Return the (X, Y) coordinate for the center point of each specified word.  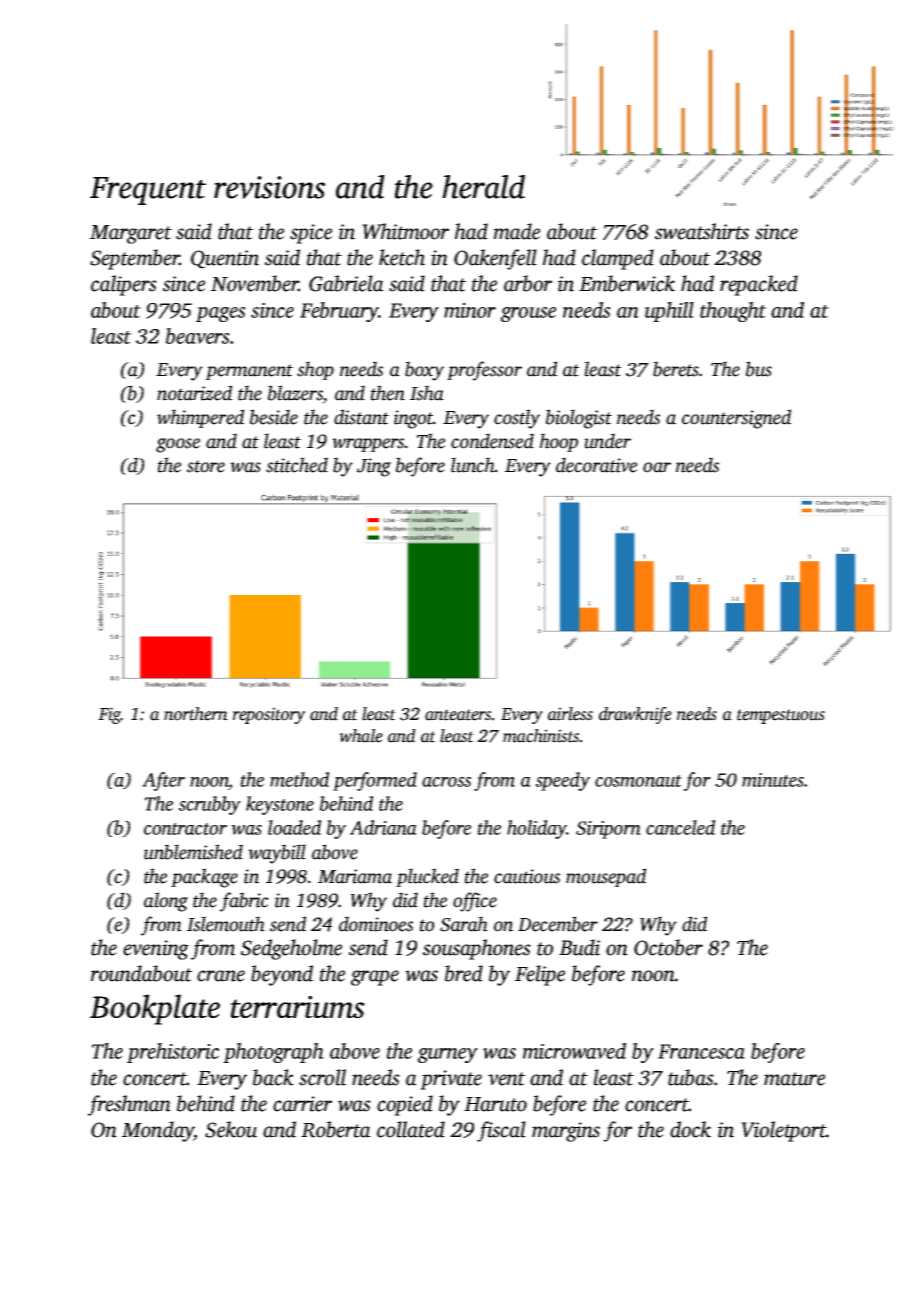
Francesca (701, 1051)
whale (361, 736)
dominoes (376, 924)
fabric (244, 902)
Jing (374, 467)
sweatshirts (702, 231)
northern (196, 714)
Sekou (231, 1129)
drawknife (635, 715)
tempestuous (781, 716)
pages (221, 314)
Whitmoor (405, 231)
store (206, 466)
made (517, 231)
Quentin (225, 259)
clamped (618, 259)
